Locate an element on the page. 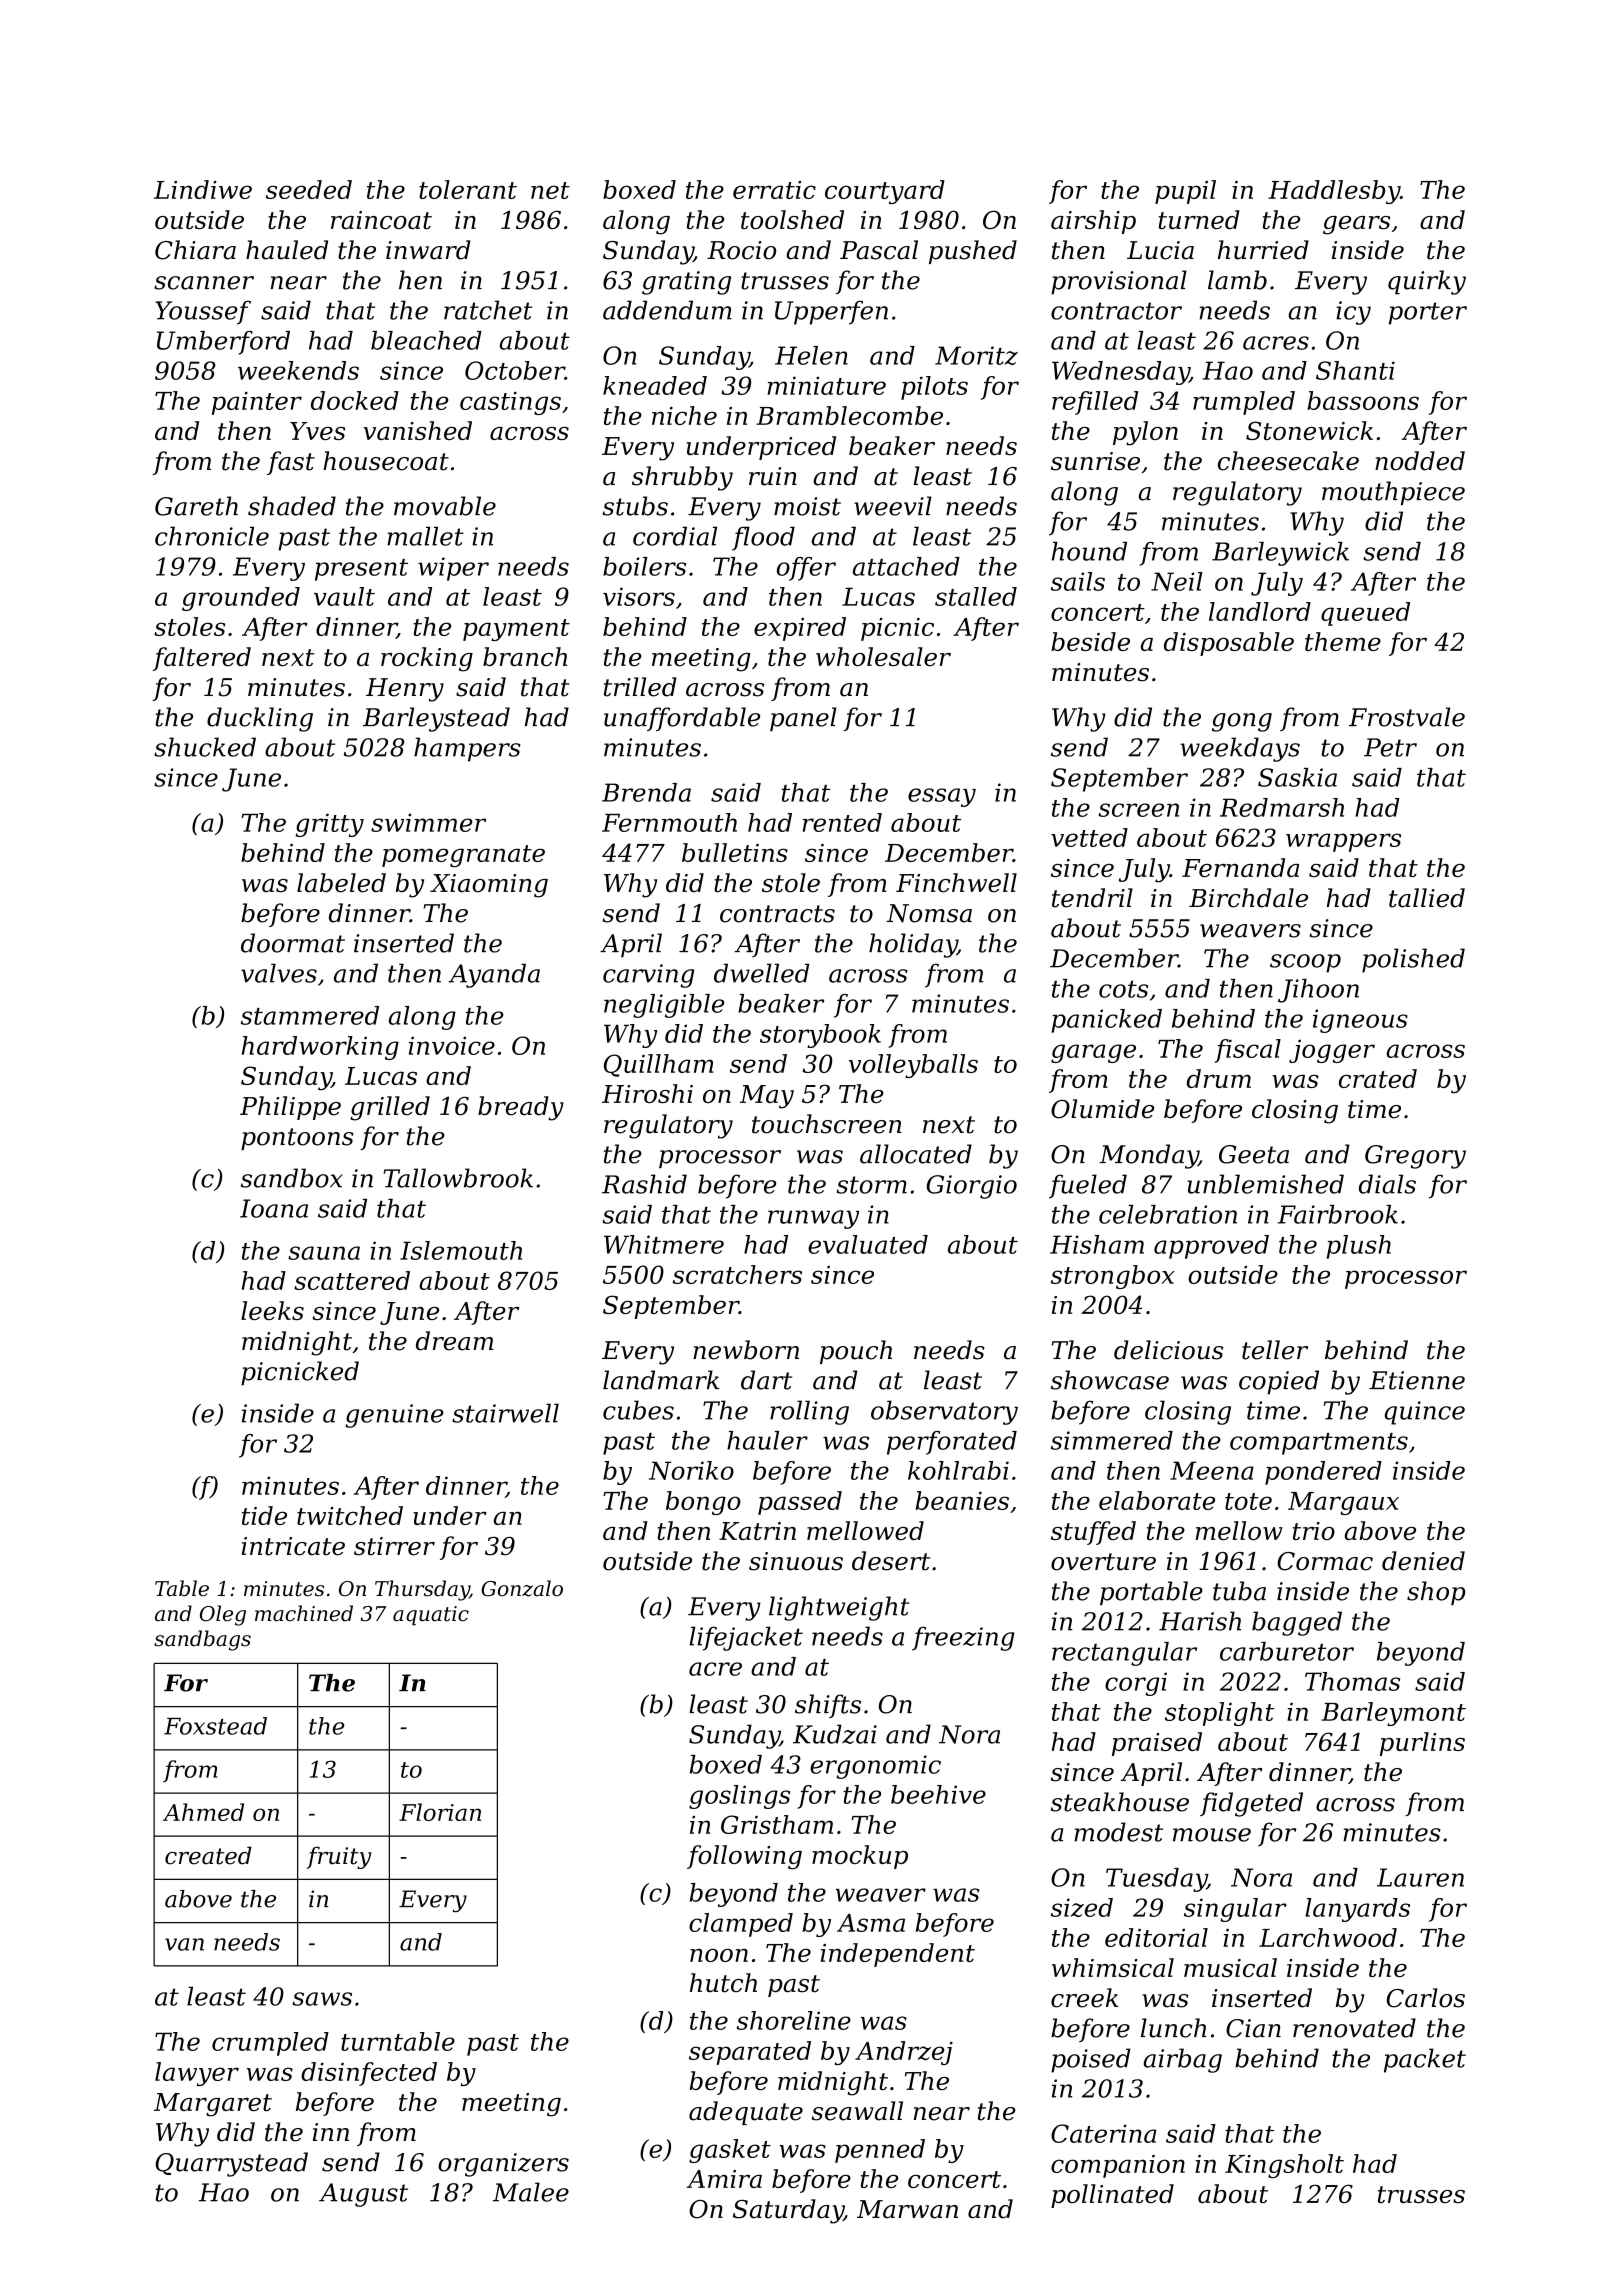 The width and height of the document is (1620, 2292). sandbags is located at coordinates (202, 1640).
